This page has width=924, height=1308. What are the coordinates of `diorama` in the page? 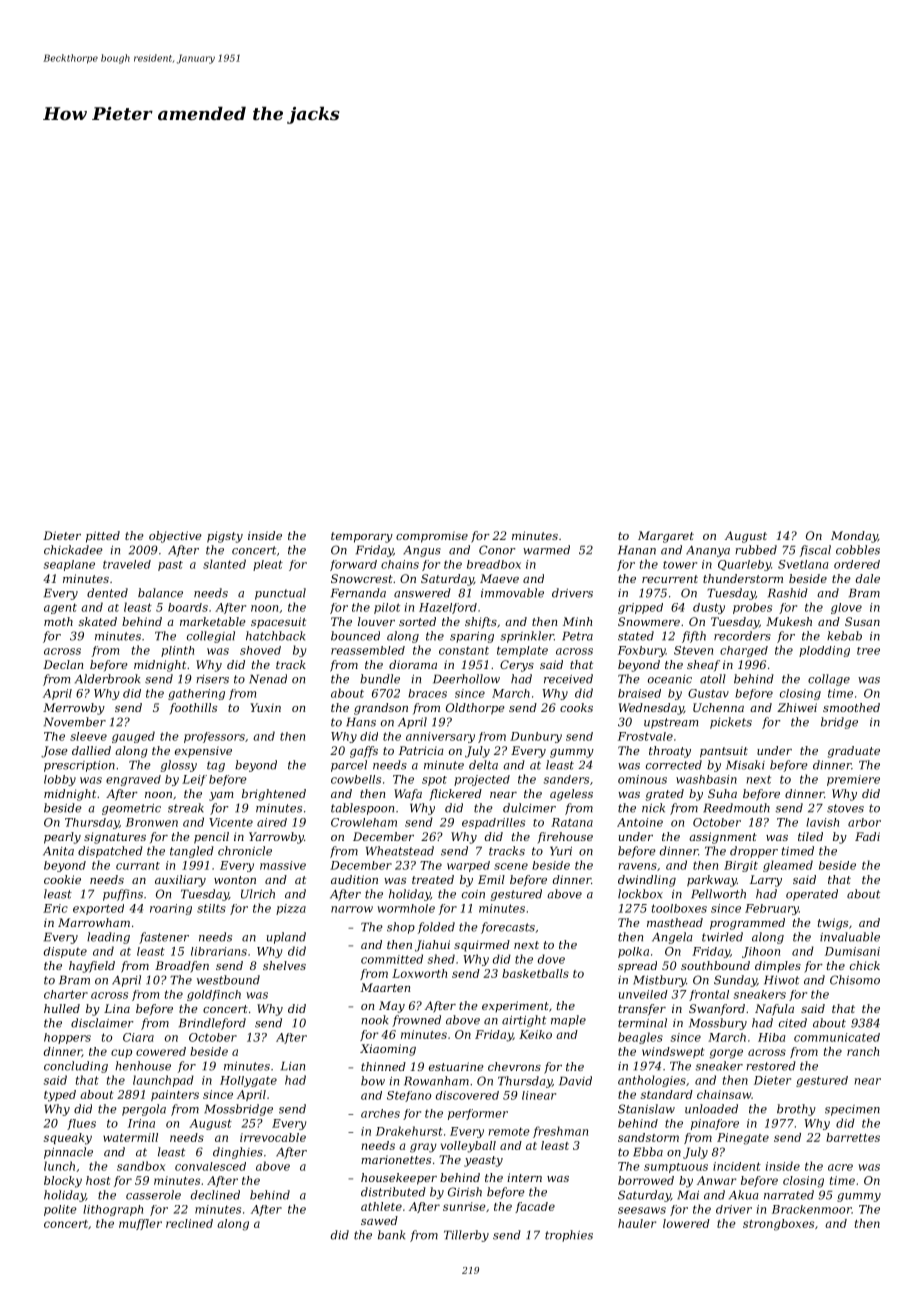 It's located at (413, 664).
